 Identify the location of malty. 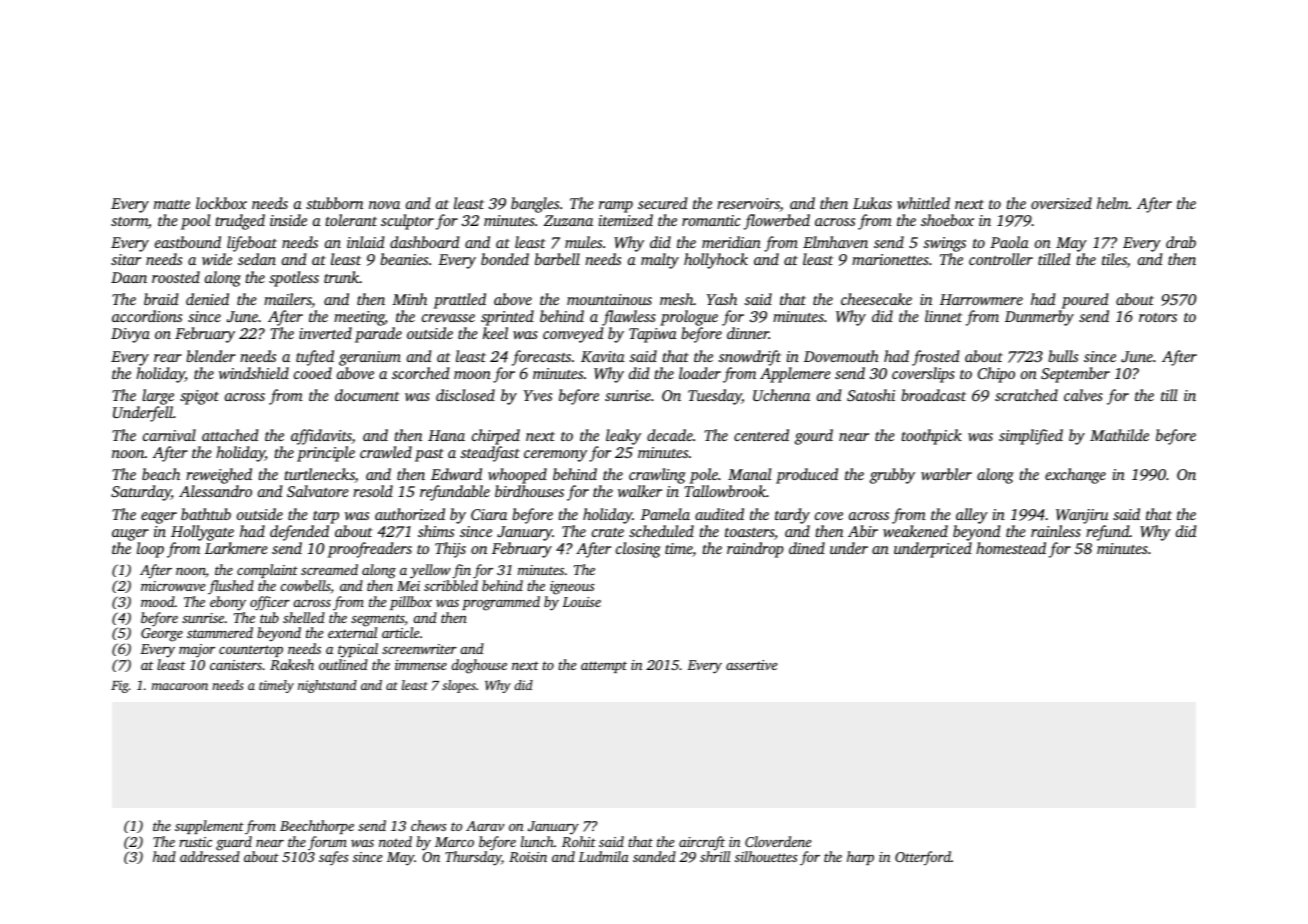
(660, 261).
